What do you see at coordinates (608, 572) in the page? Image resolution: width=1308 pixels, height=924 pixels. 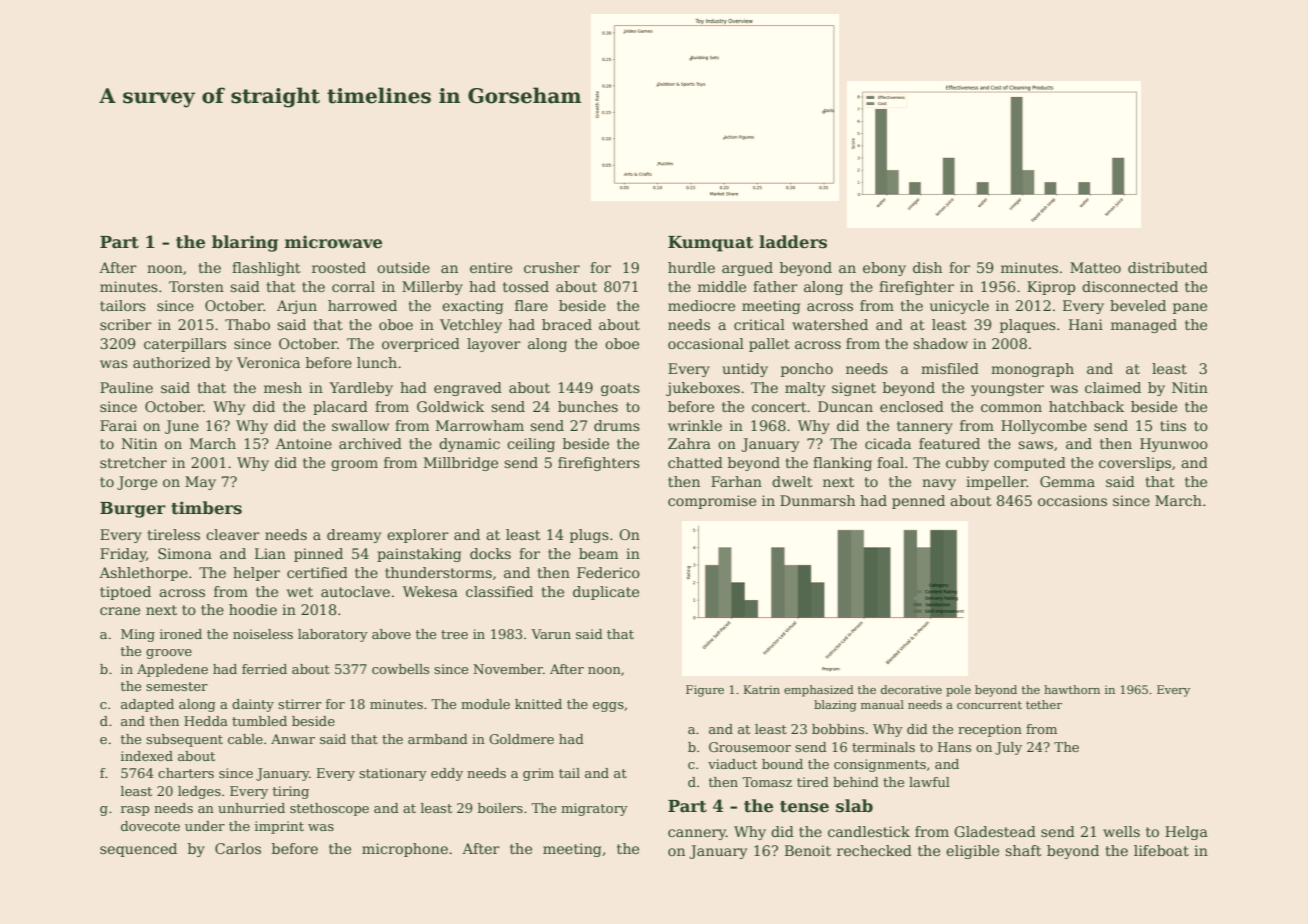 I see `Federico` at bounding box center [608, 572].
